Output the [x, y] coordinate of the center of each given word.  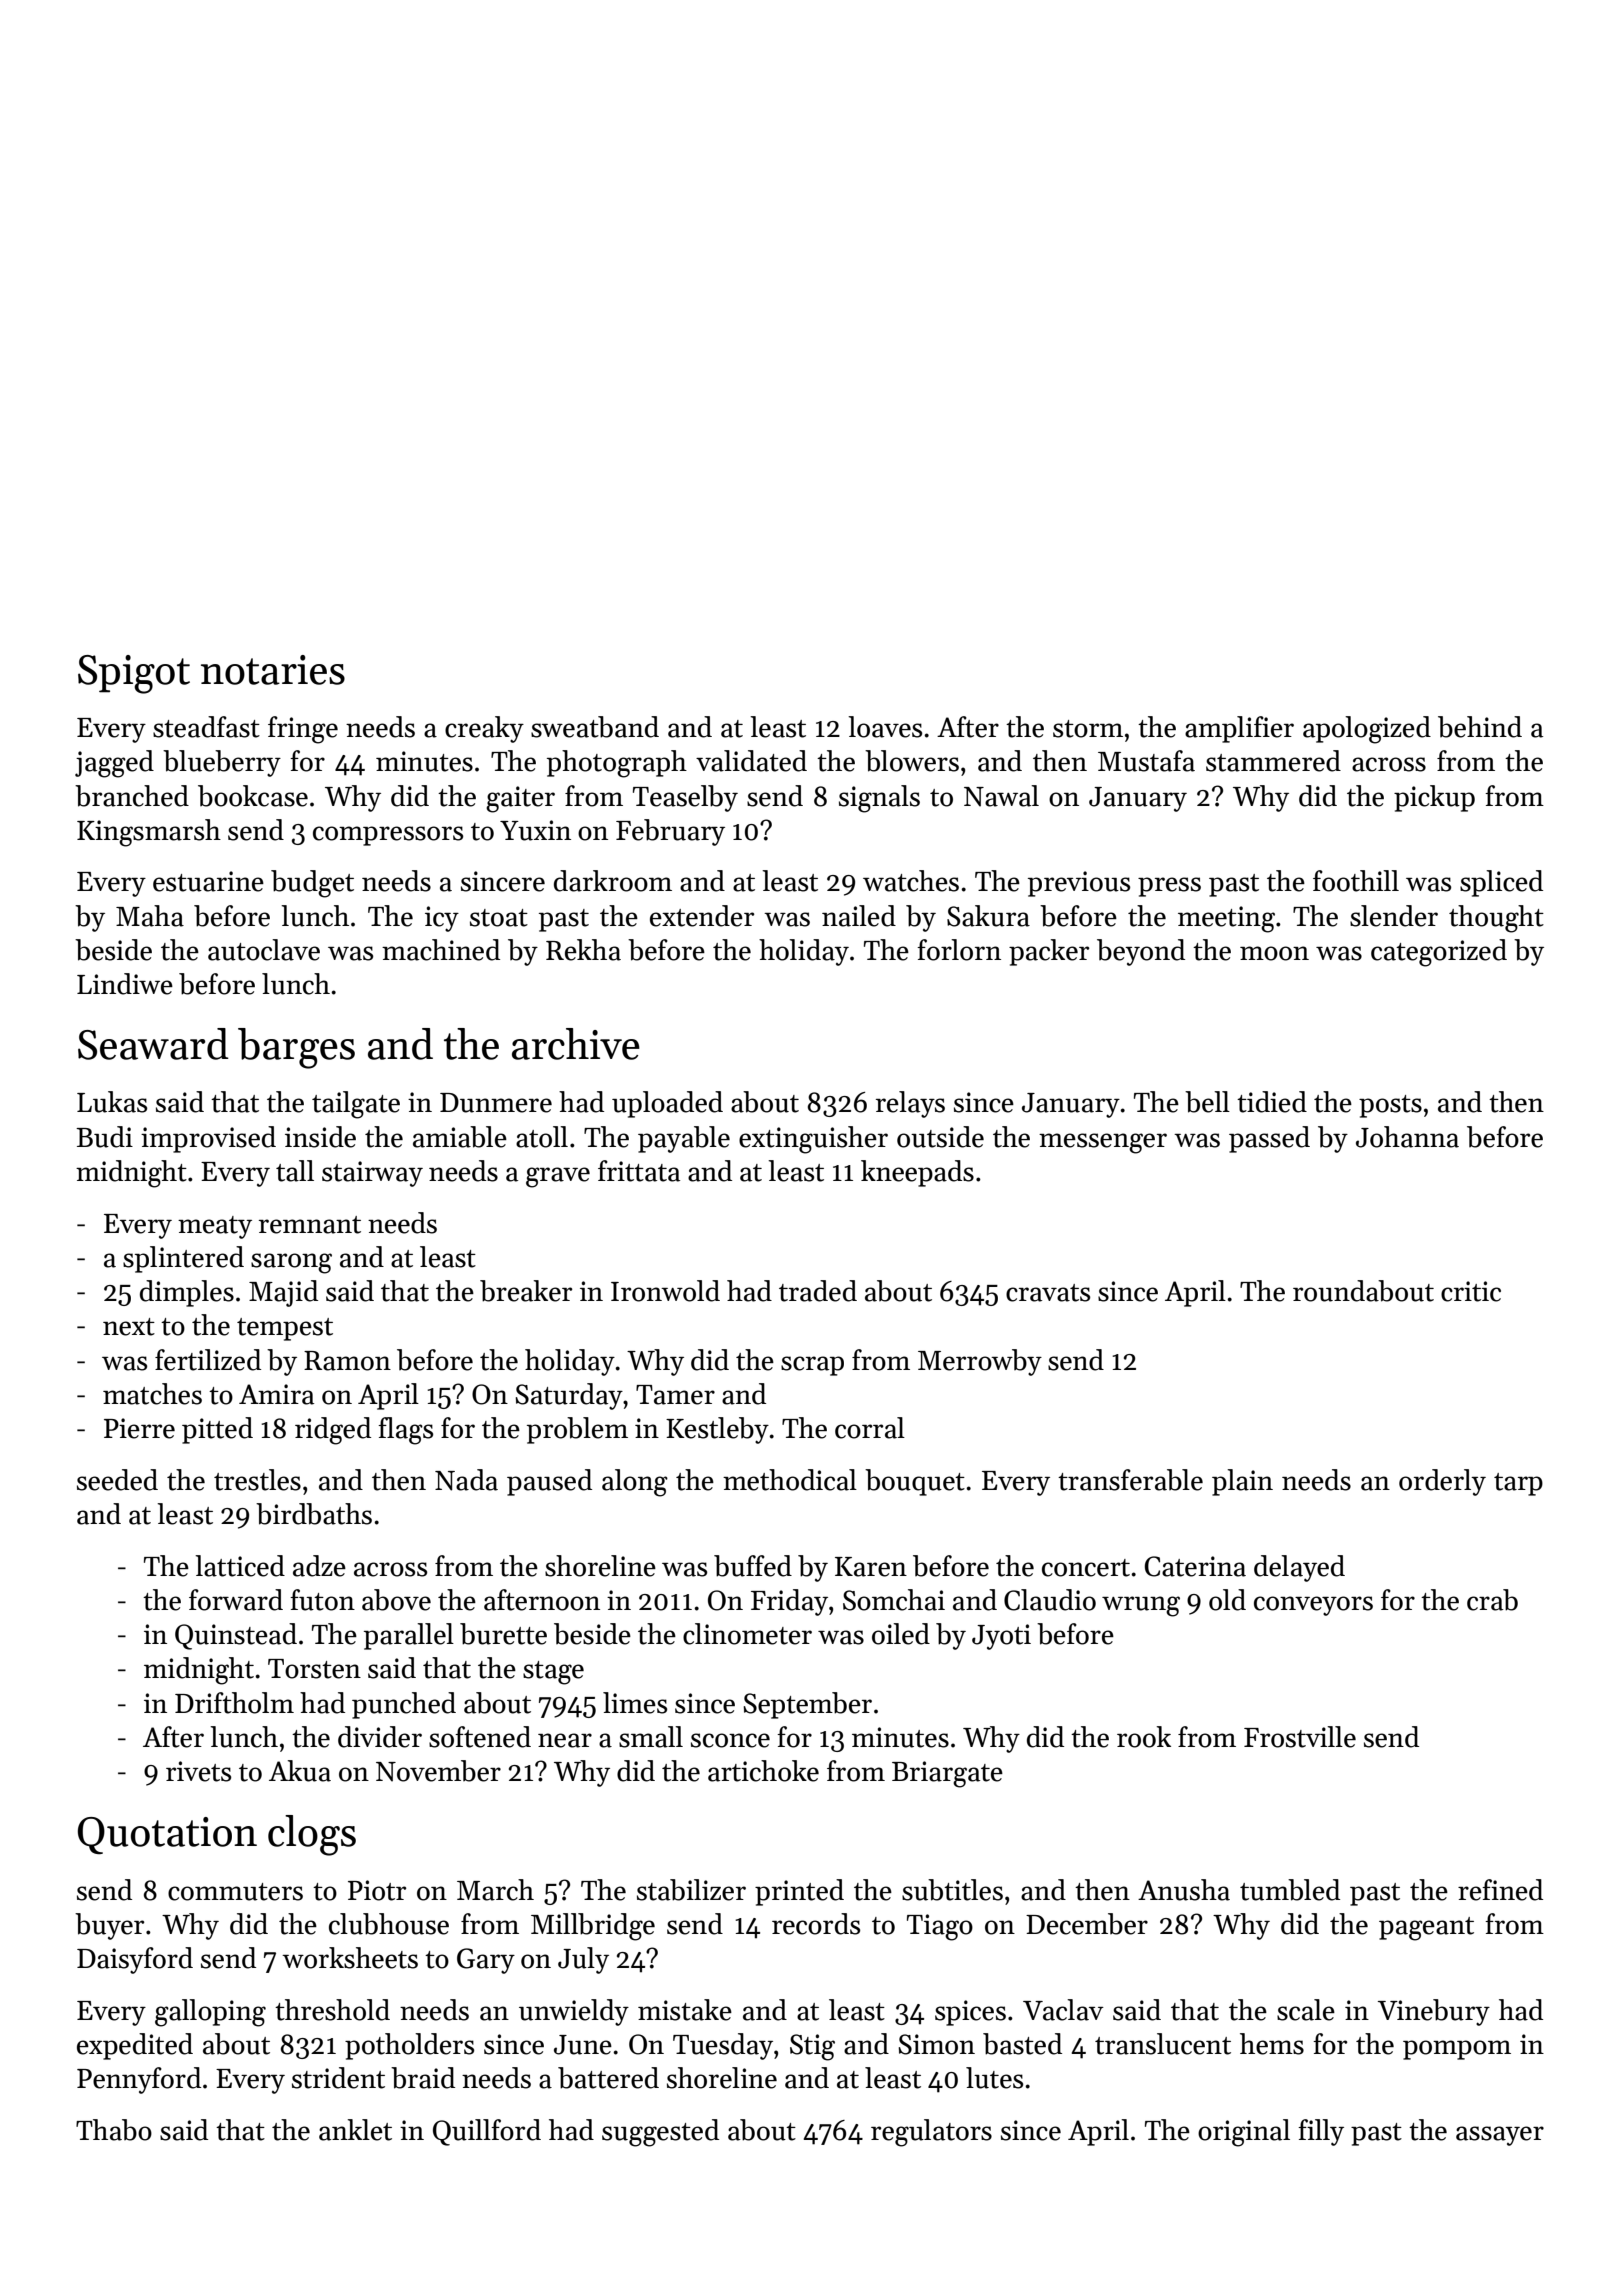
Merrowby [980, 1362]
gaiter [520, 799]
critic [1471, 1291]
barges [296, 1048]
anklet [355, 2130]
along [635, 1483]
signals [879, 799]
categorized [1439, 953]
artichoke [763, 1771]
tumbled [1290, 1890]
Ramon [347, 1361]
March [495, 1890]
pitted [217, 1430]
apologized [1367, 730]
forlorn [959, 950]
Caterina [1195, 1566]
